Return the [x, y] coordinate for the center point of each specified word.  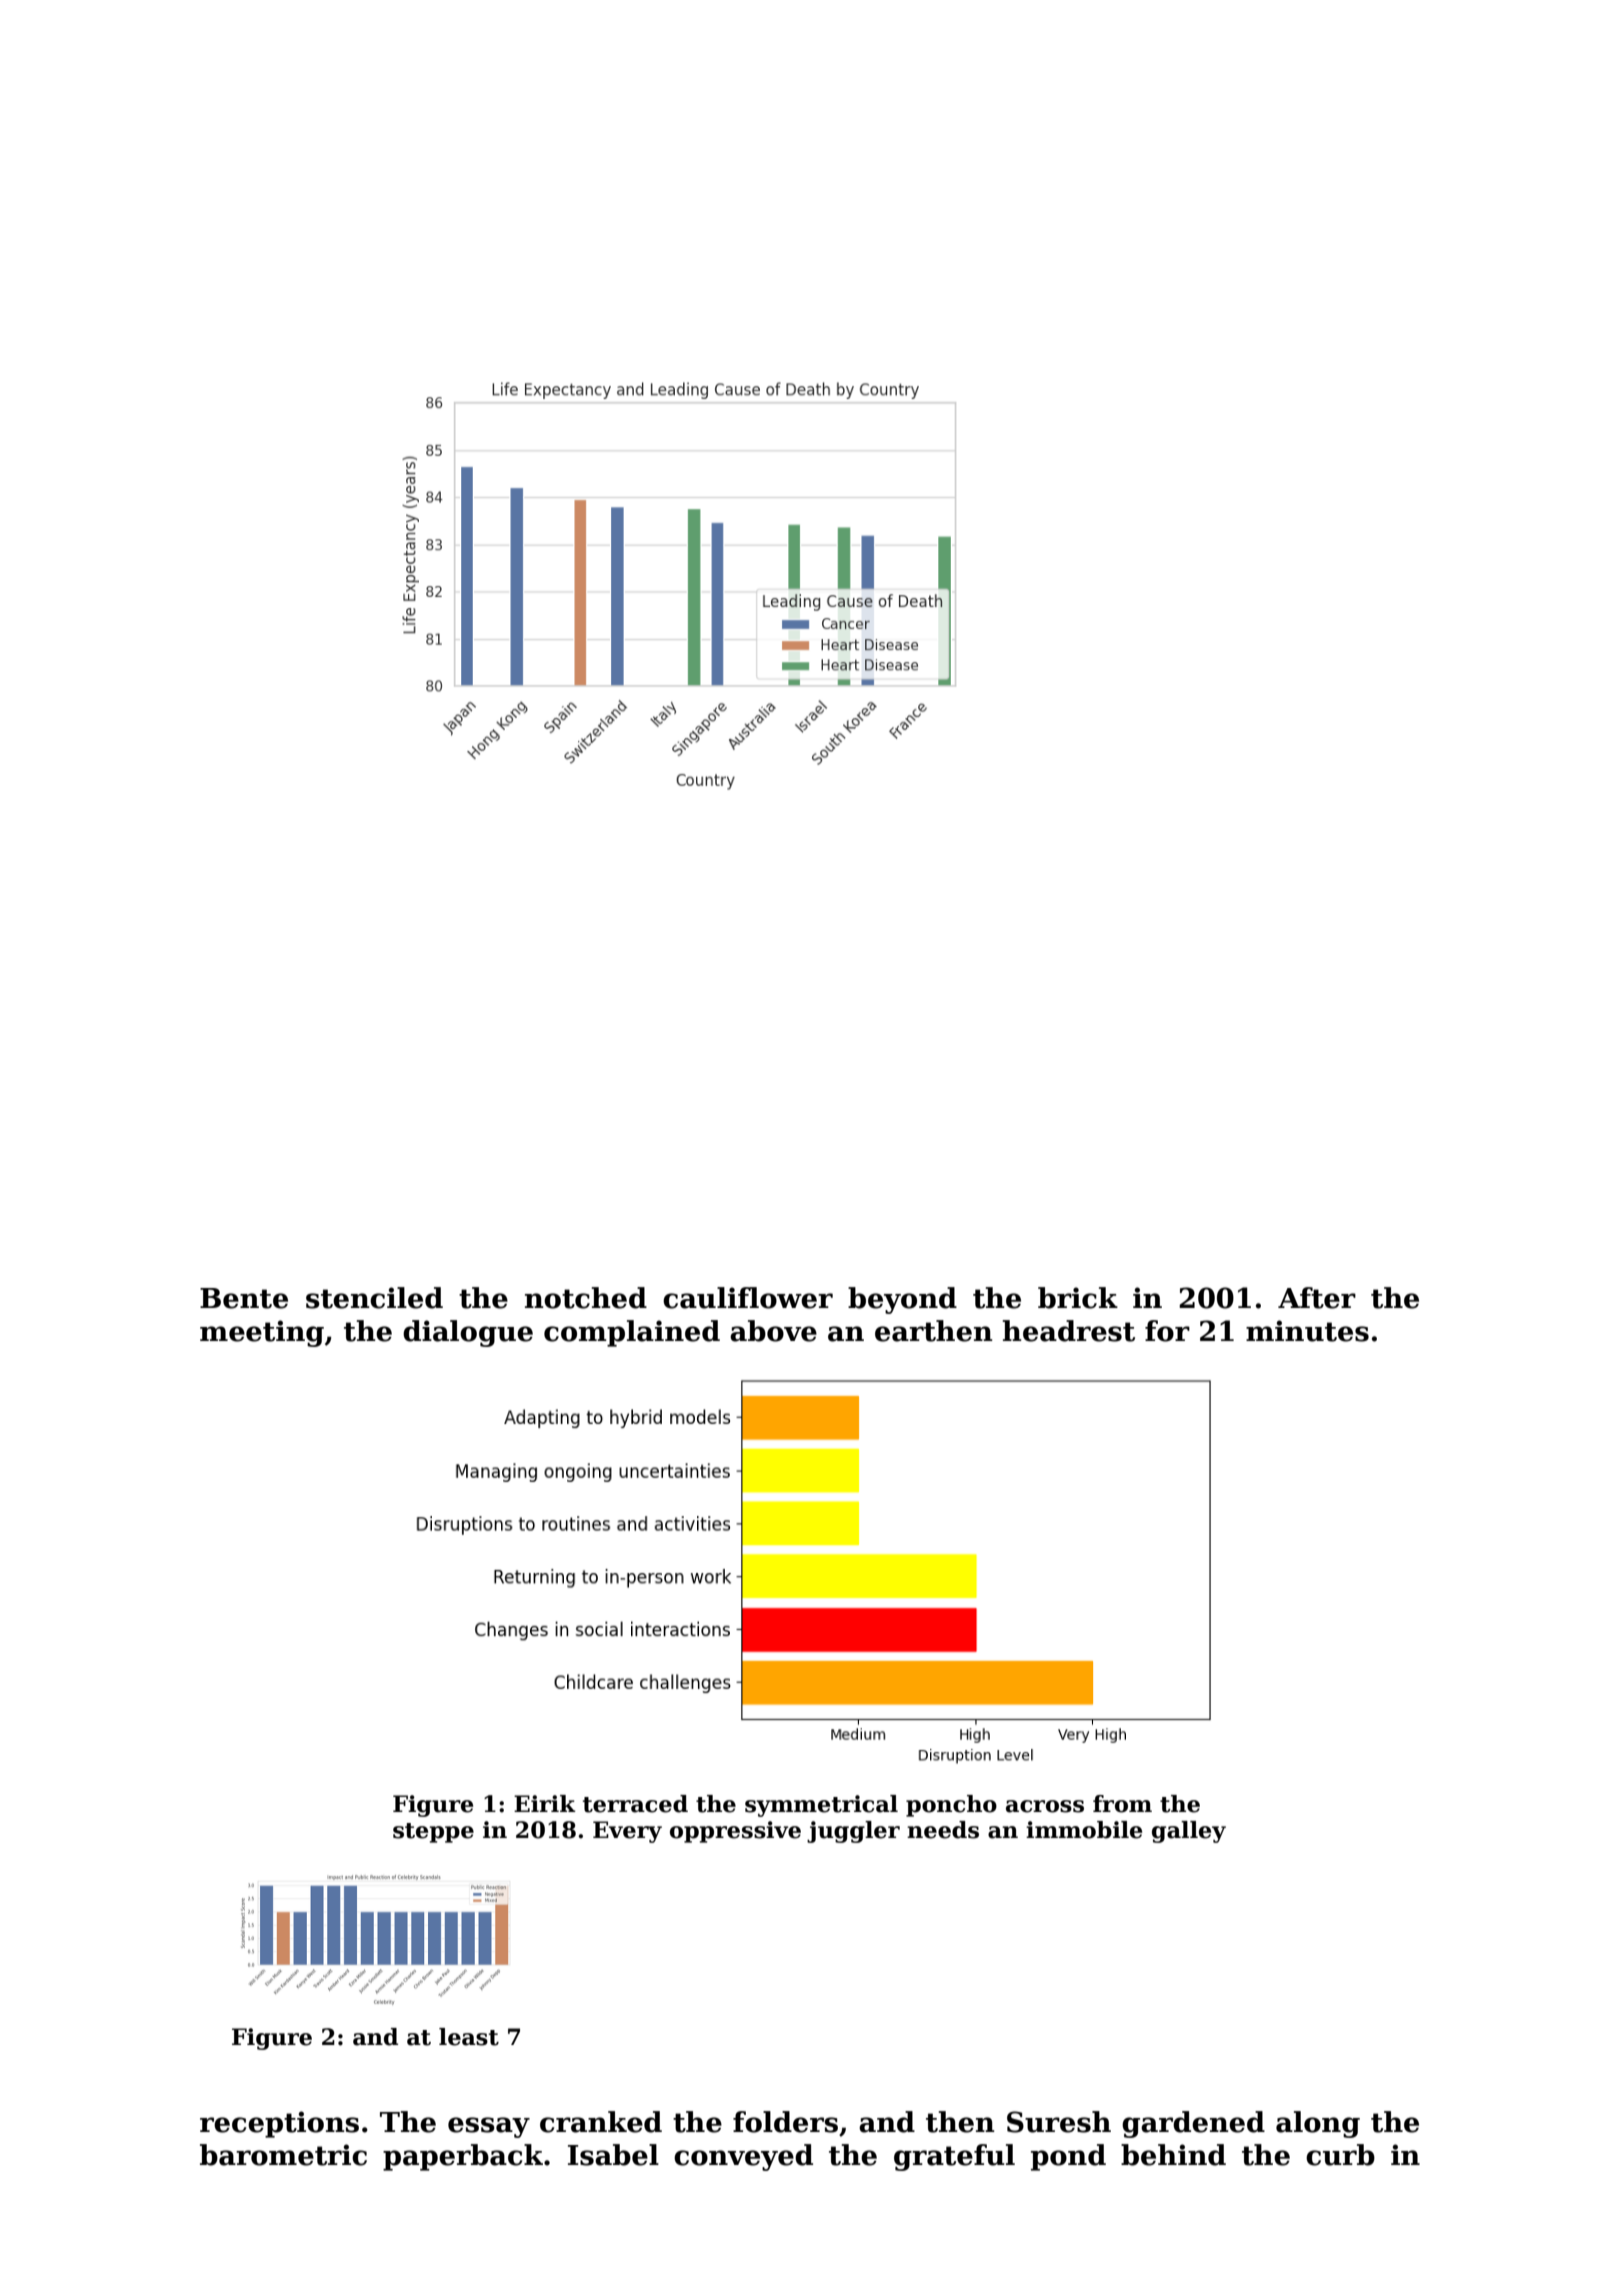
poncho [951, 1806]
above [773, 1331]
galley [1189, 1832]
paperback [463, 2157]
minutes [1307, 1331]
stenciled [374, 1298]
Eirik [545, 1803]
